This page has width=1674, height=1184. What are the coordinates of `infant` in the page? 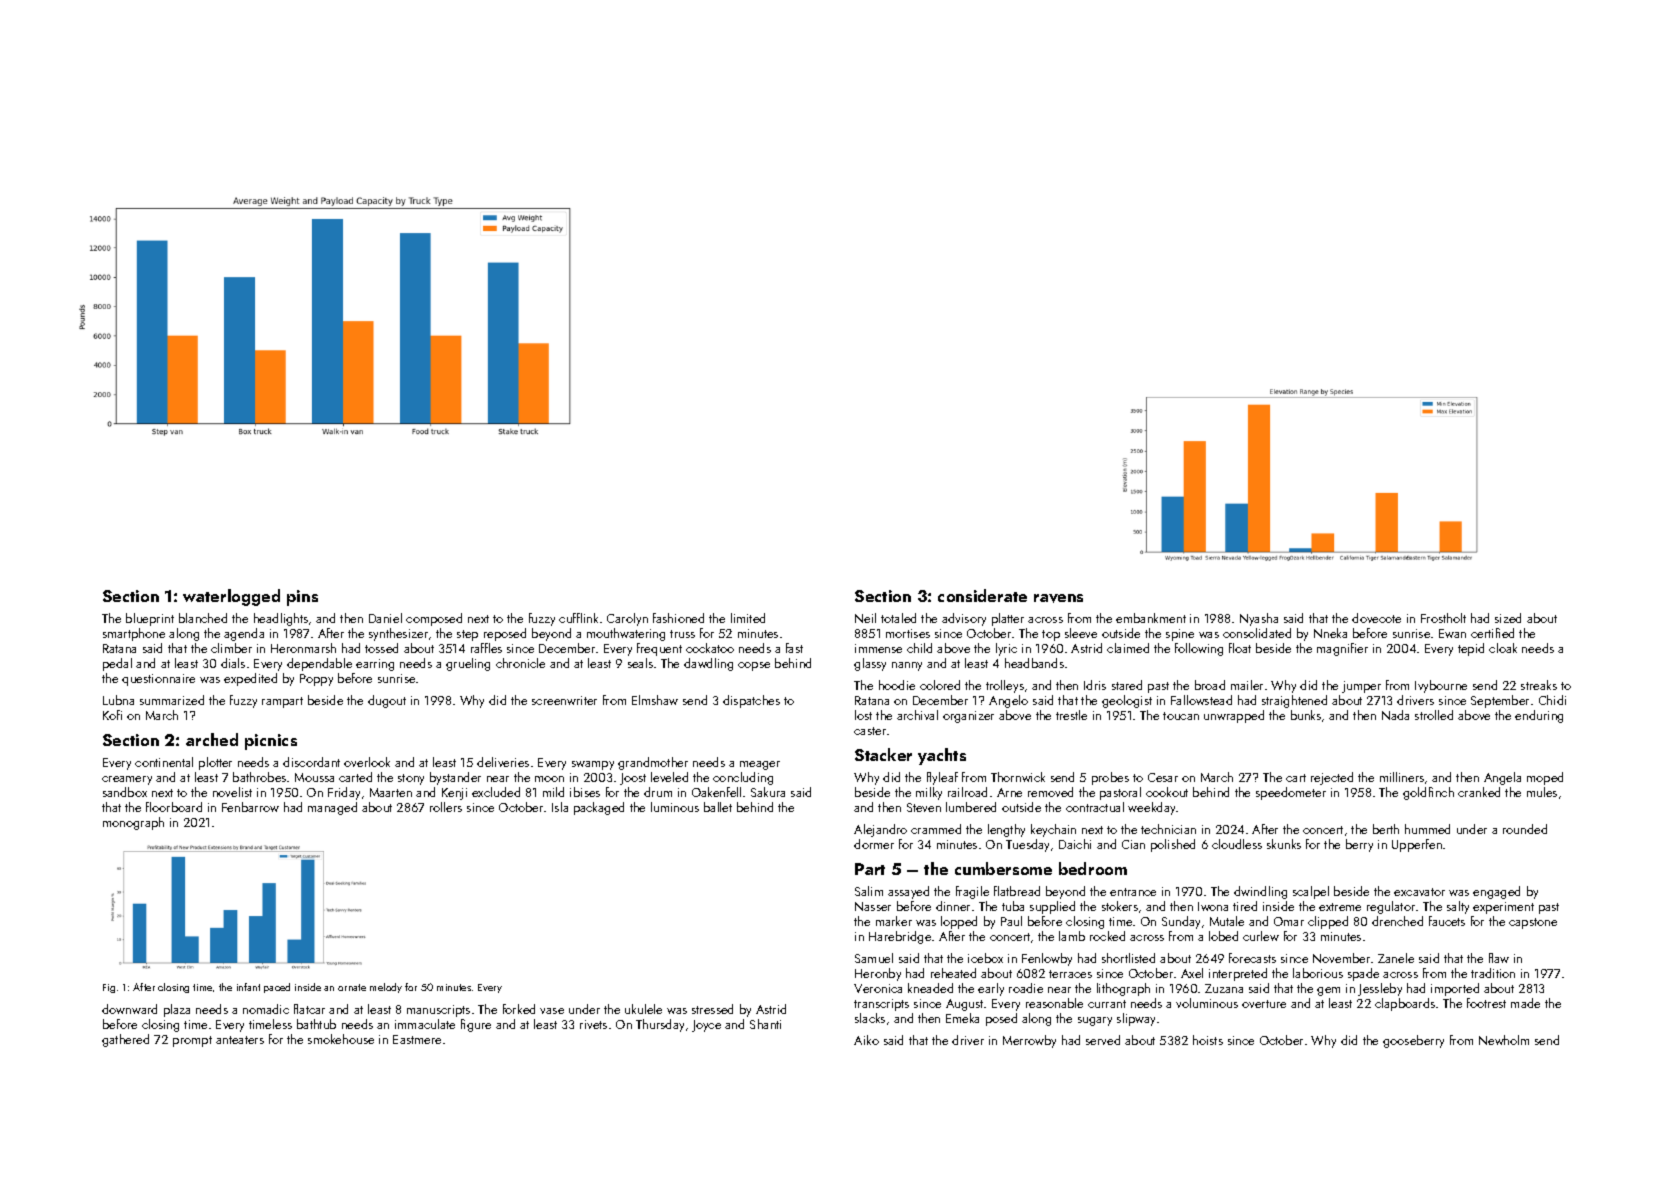 It's located at (248, 987).
